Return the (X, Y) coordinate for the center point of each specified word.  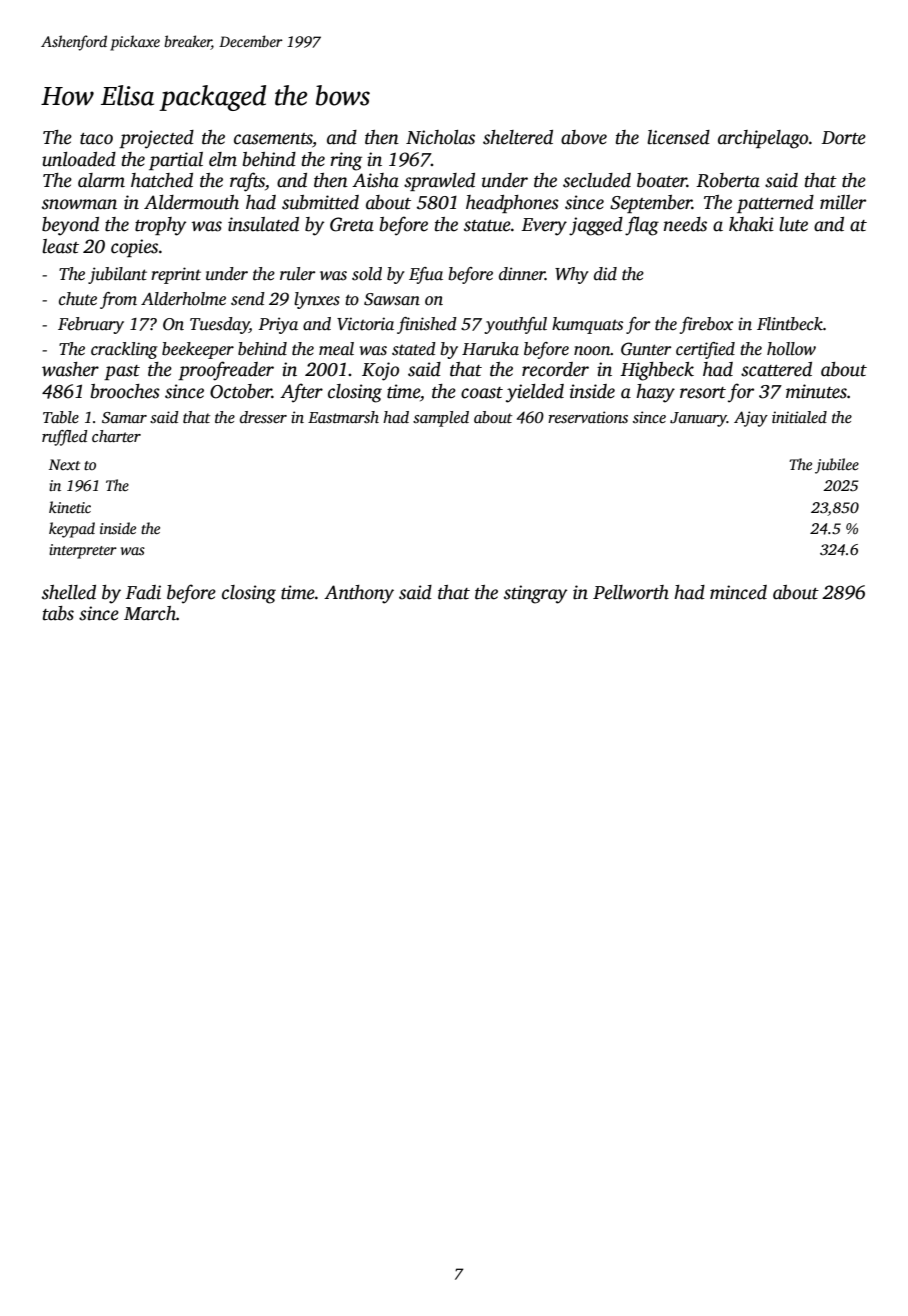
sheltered (518, 137)
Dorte (843, 138)
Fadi (143, 592)
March (150, 613)
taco (96, 139)
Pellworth (631, 592)
